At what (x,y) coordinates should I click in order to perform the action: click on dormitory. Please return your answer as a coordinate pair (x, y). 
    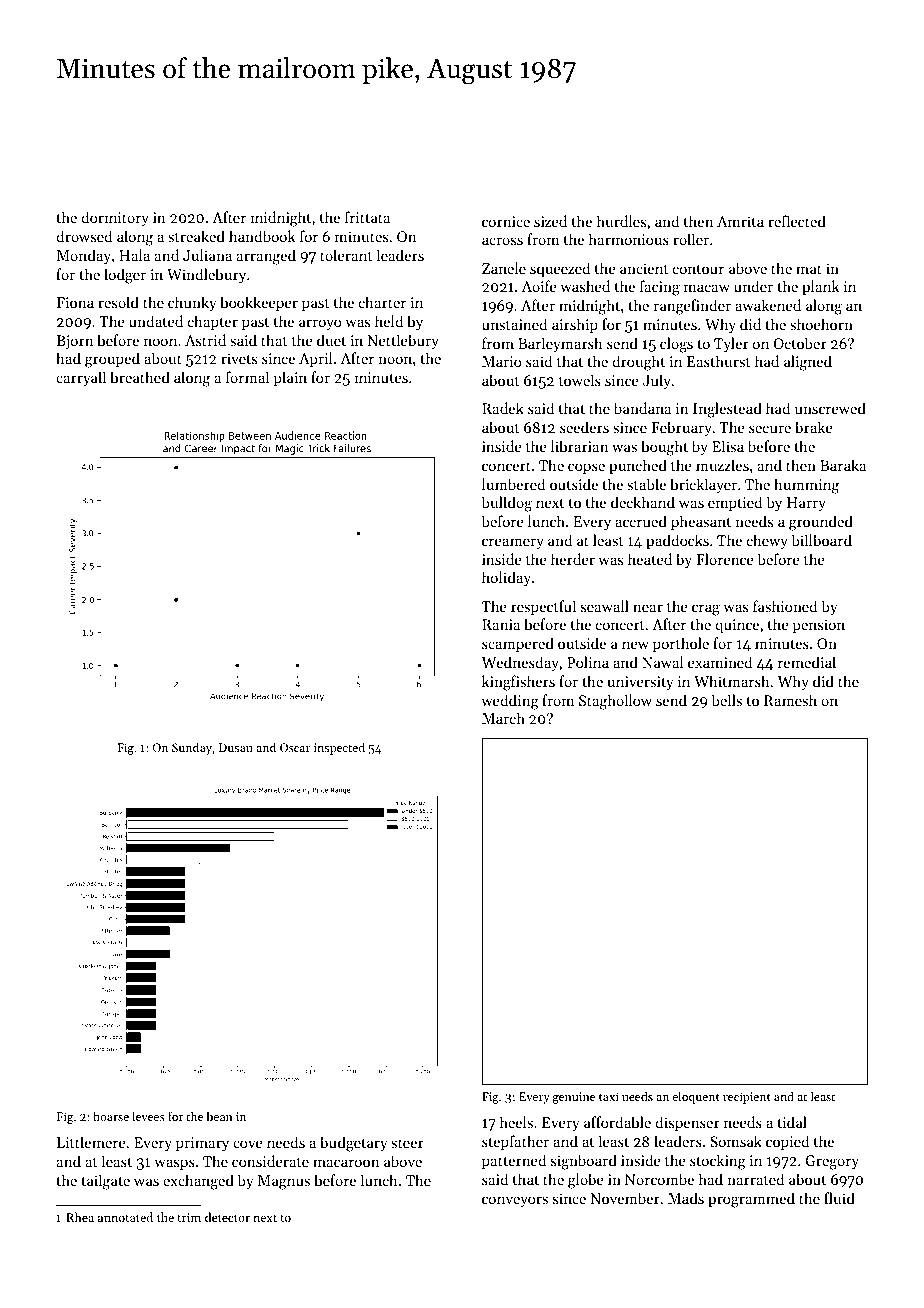
    Looking at the image, I should click on (115, 218).
